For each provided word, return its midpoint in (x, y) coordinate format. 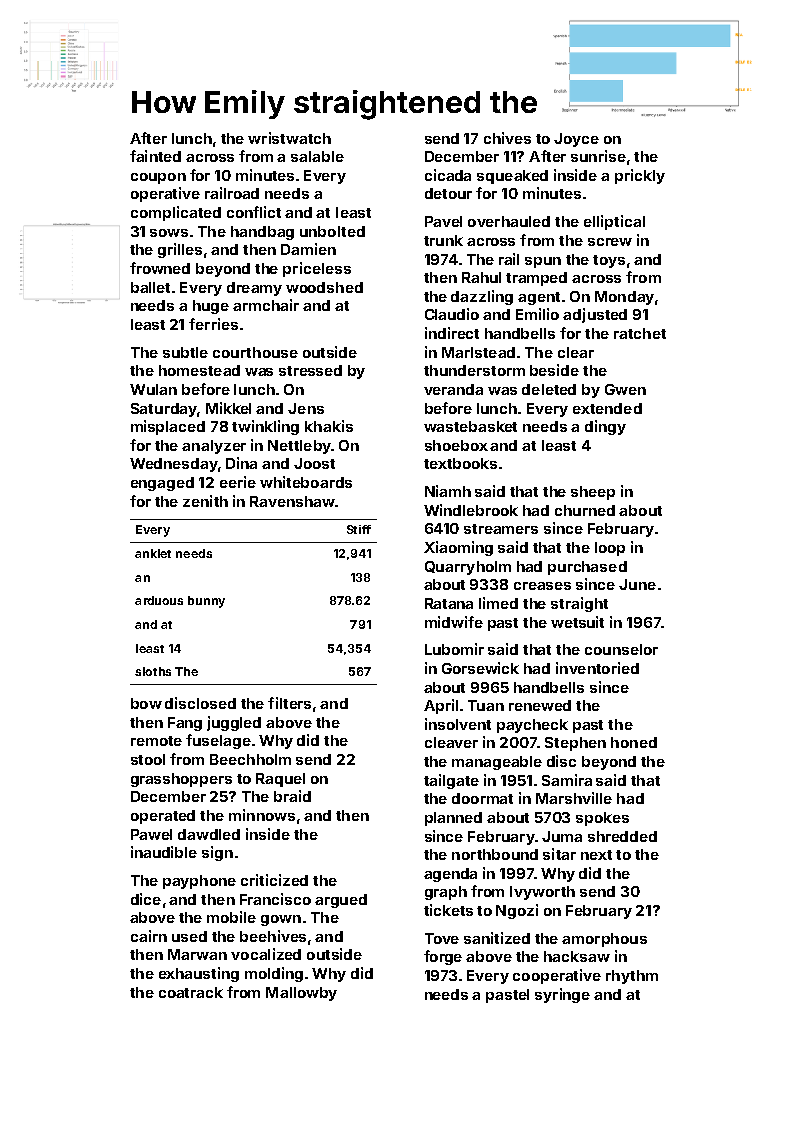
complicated (176, 213)
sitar (559, 854)
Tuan (486, 705)
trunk (443, 240)
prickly (640, 176)
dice (146, 899)
